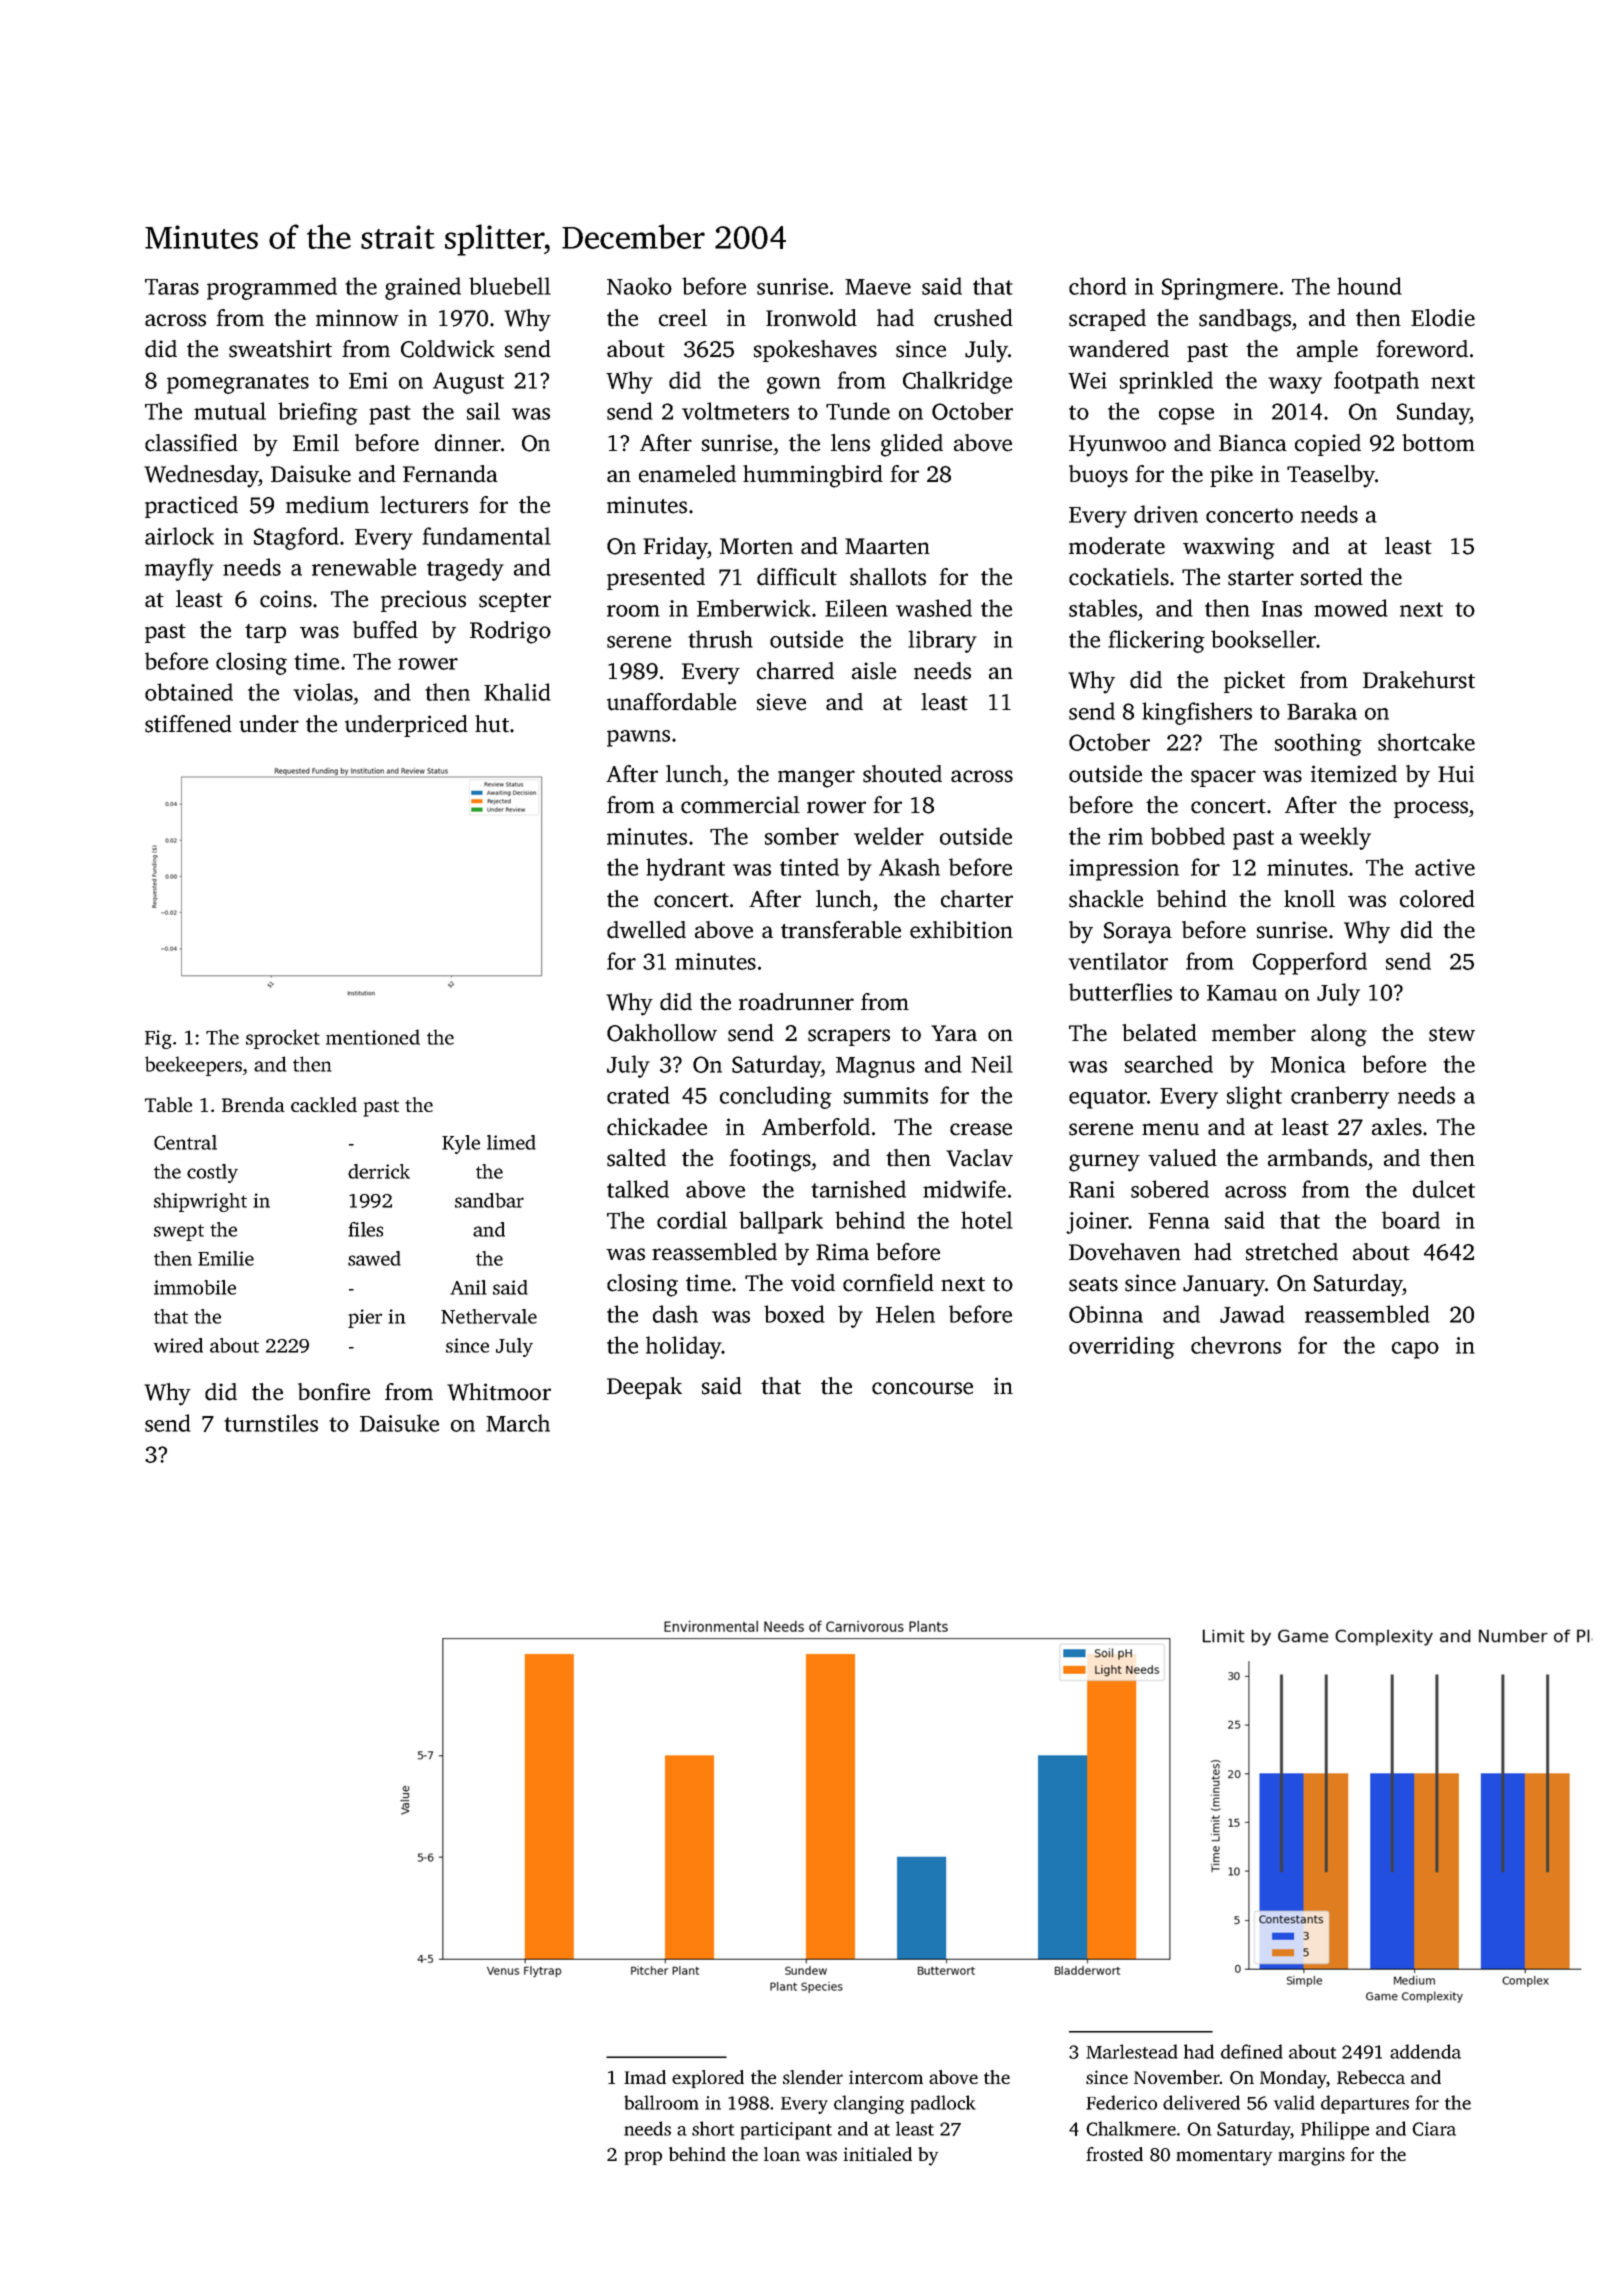  What do you see at coordinates (1132, 2051) in the screenshot?
I see `Marlestead` at bounding box center [1132, 2051].
